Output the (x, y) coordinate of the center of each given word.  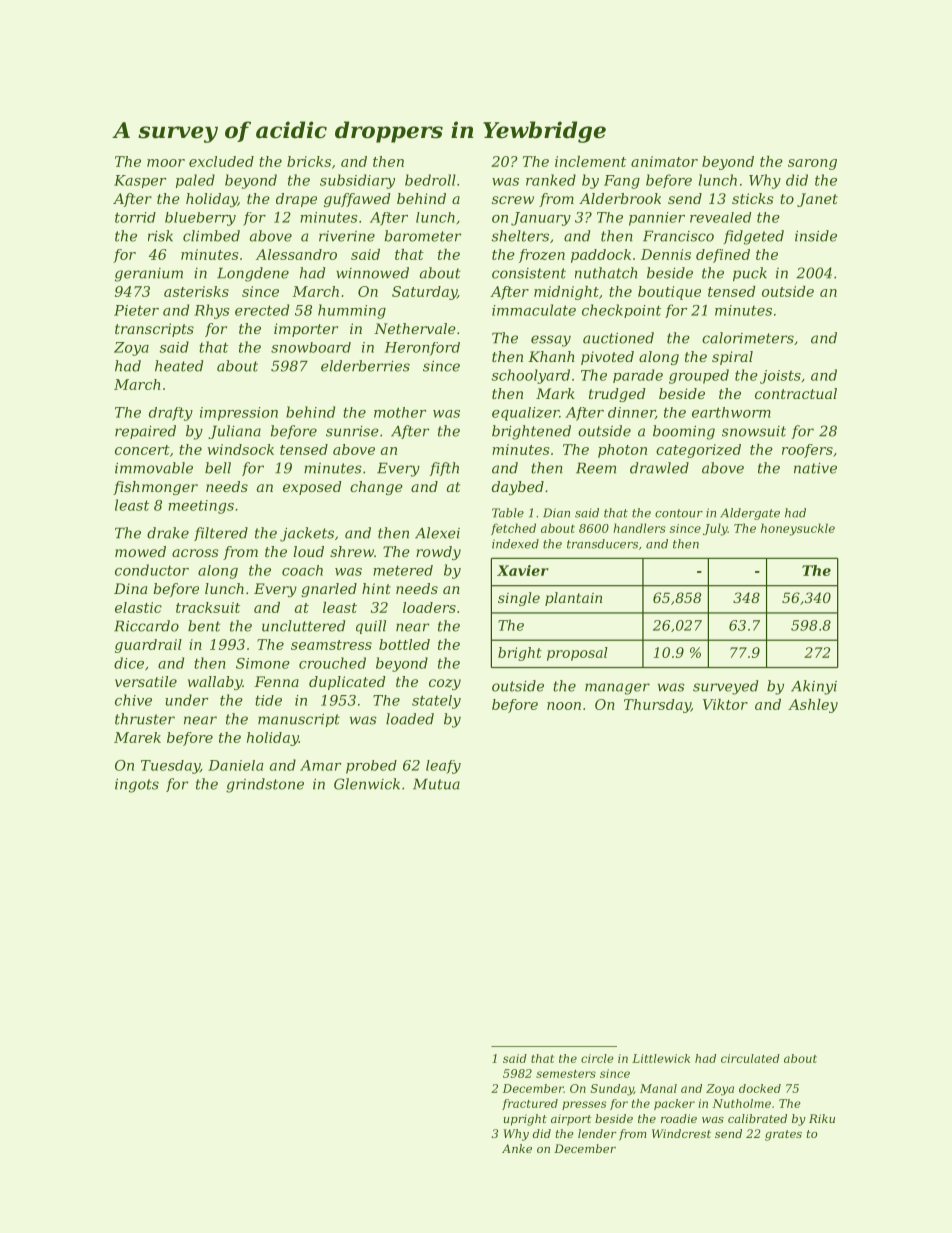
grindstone (265, 785)
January (541, 219)
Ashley (813, 706)
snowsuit (754, 431)
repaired (145, 432)
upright (525, 1120)
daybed (518, 488)
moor (166, 163)
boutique (669, 293)
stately (436, 702)
